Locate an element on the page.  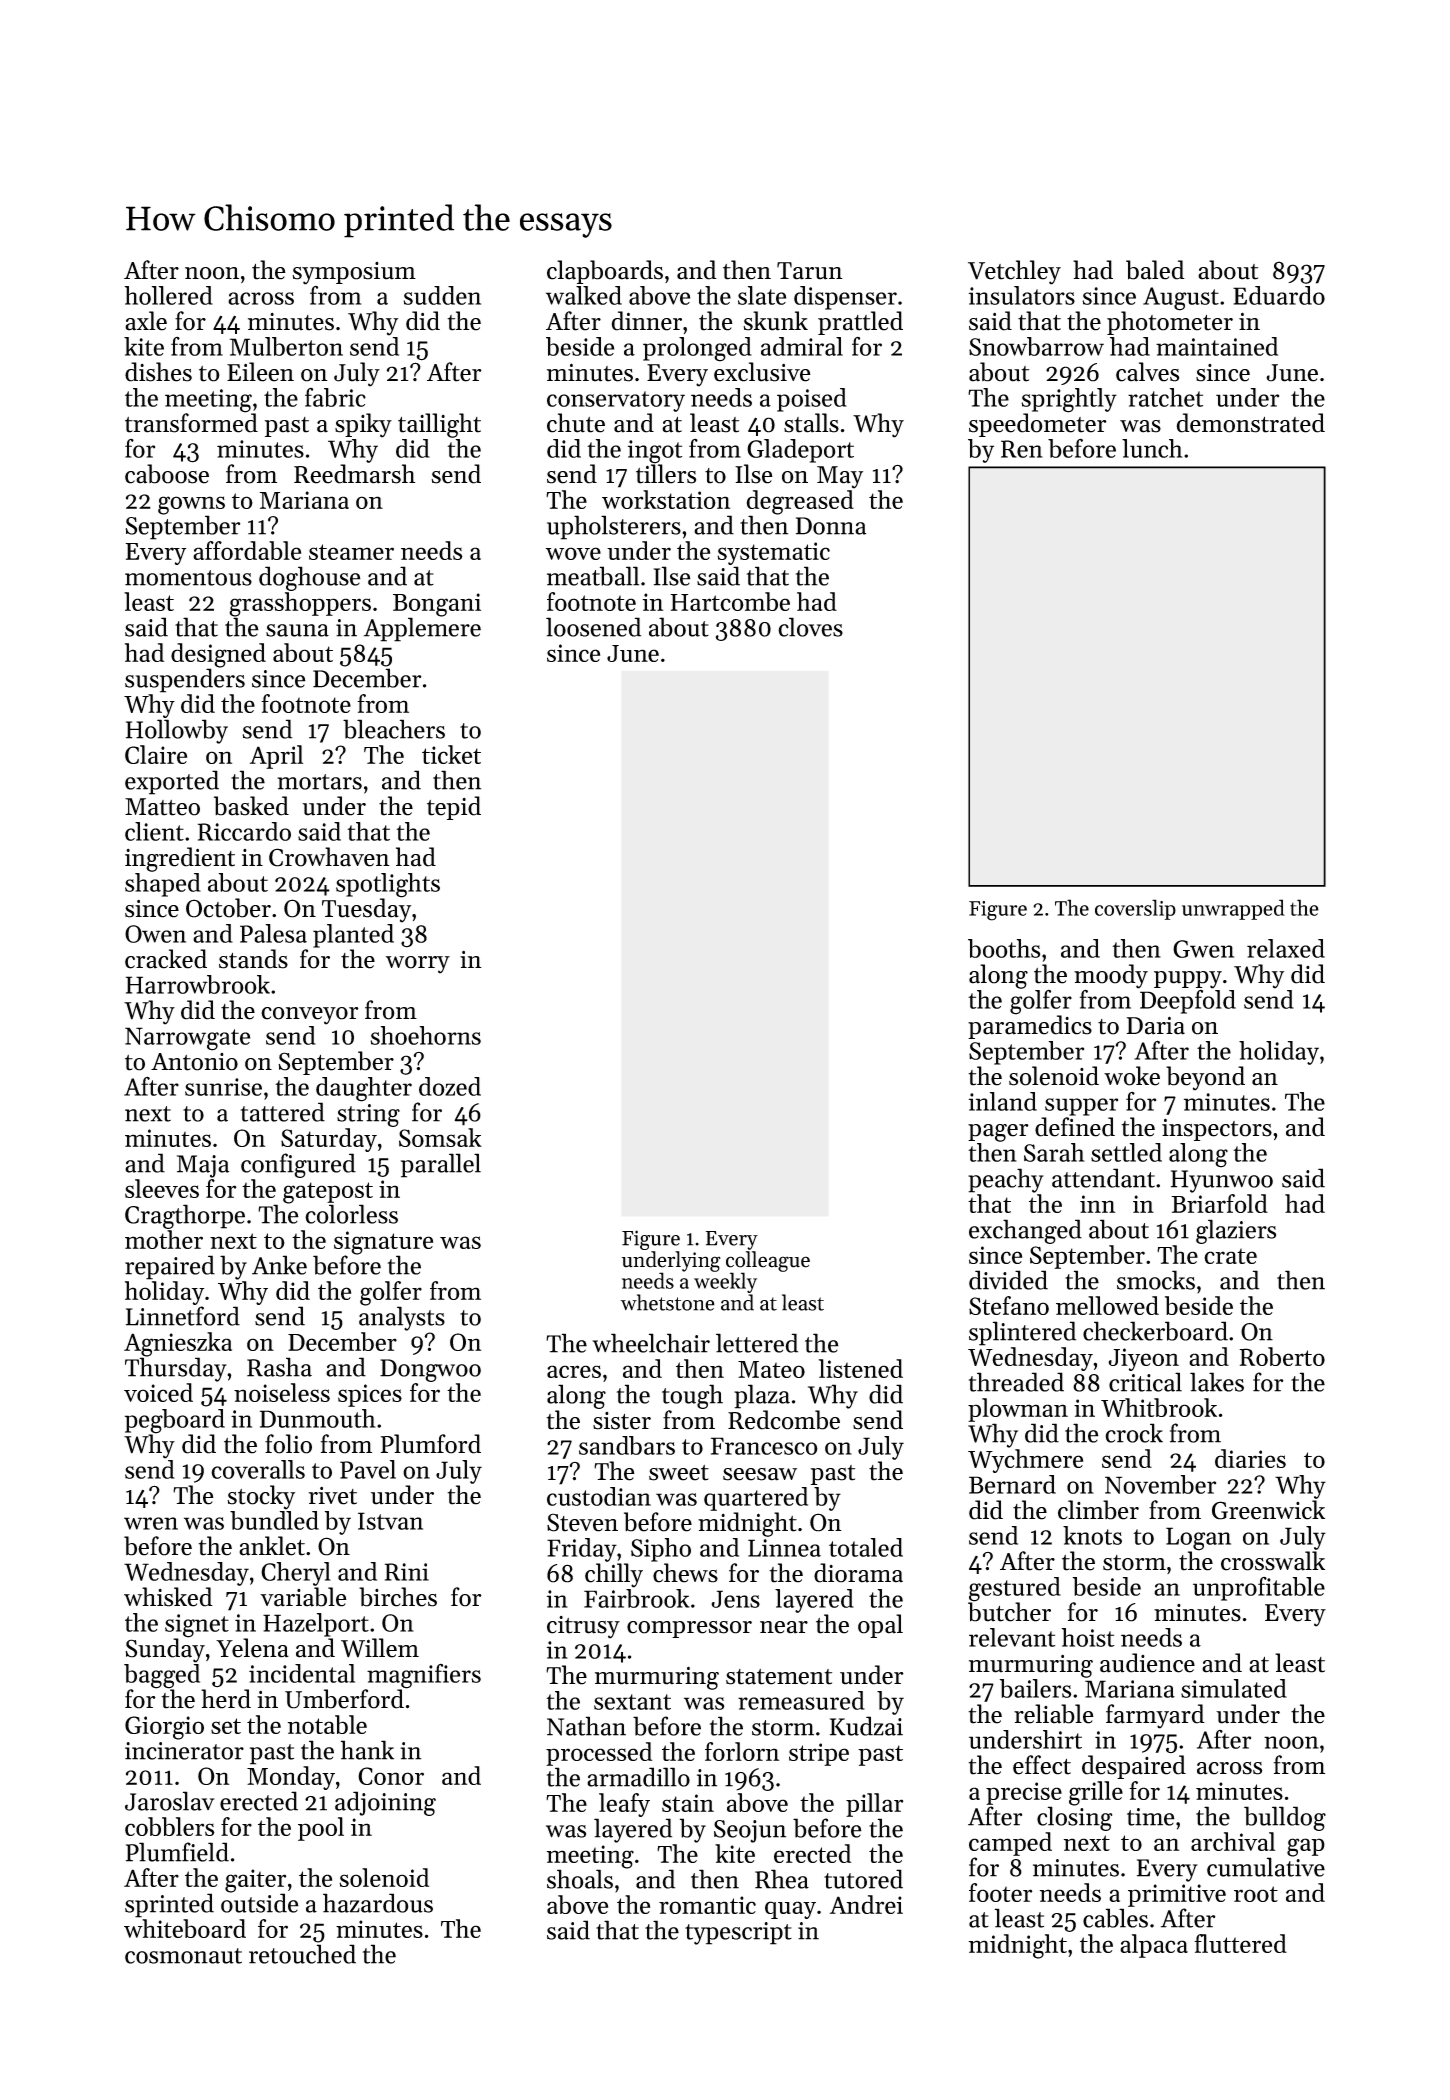
Crowhaven is located at coordinates (329, 857).
